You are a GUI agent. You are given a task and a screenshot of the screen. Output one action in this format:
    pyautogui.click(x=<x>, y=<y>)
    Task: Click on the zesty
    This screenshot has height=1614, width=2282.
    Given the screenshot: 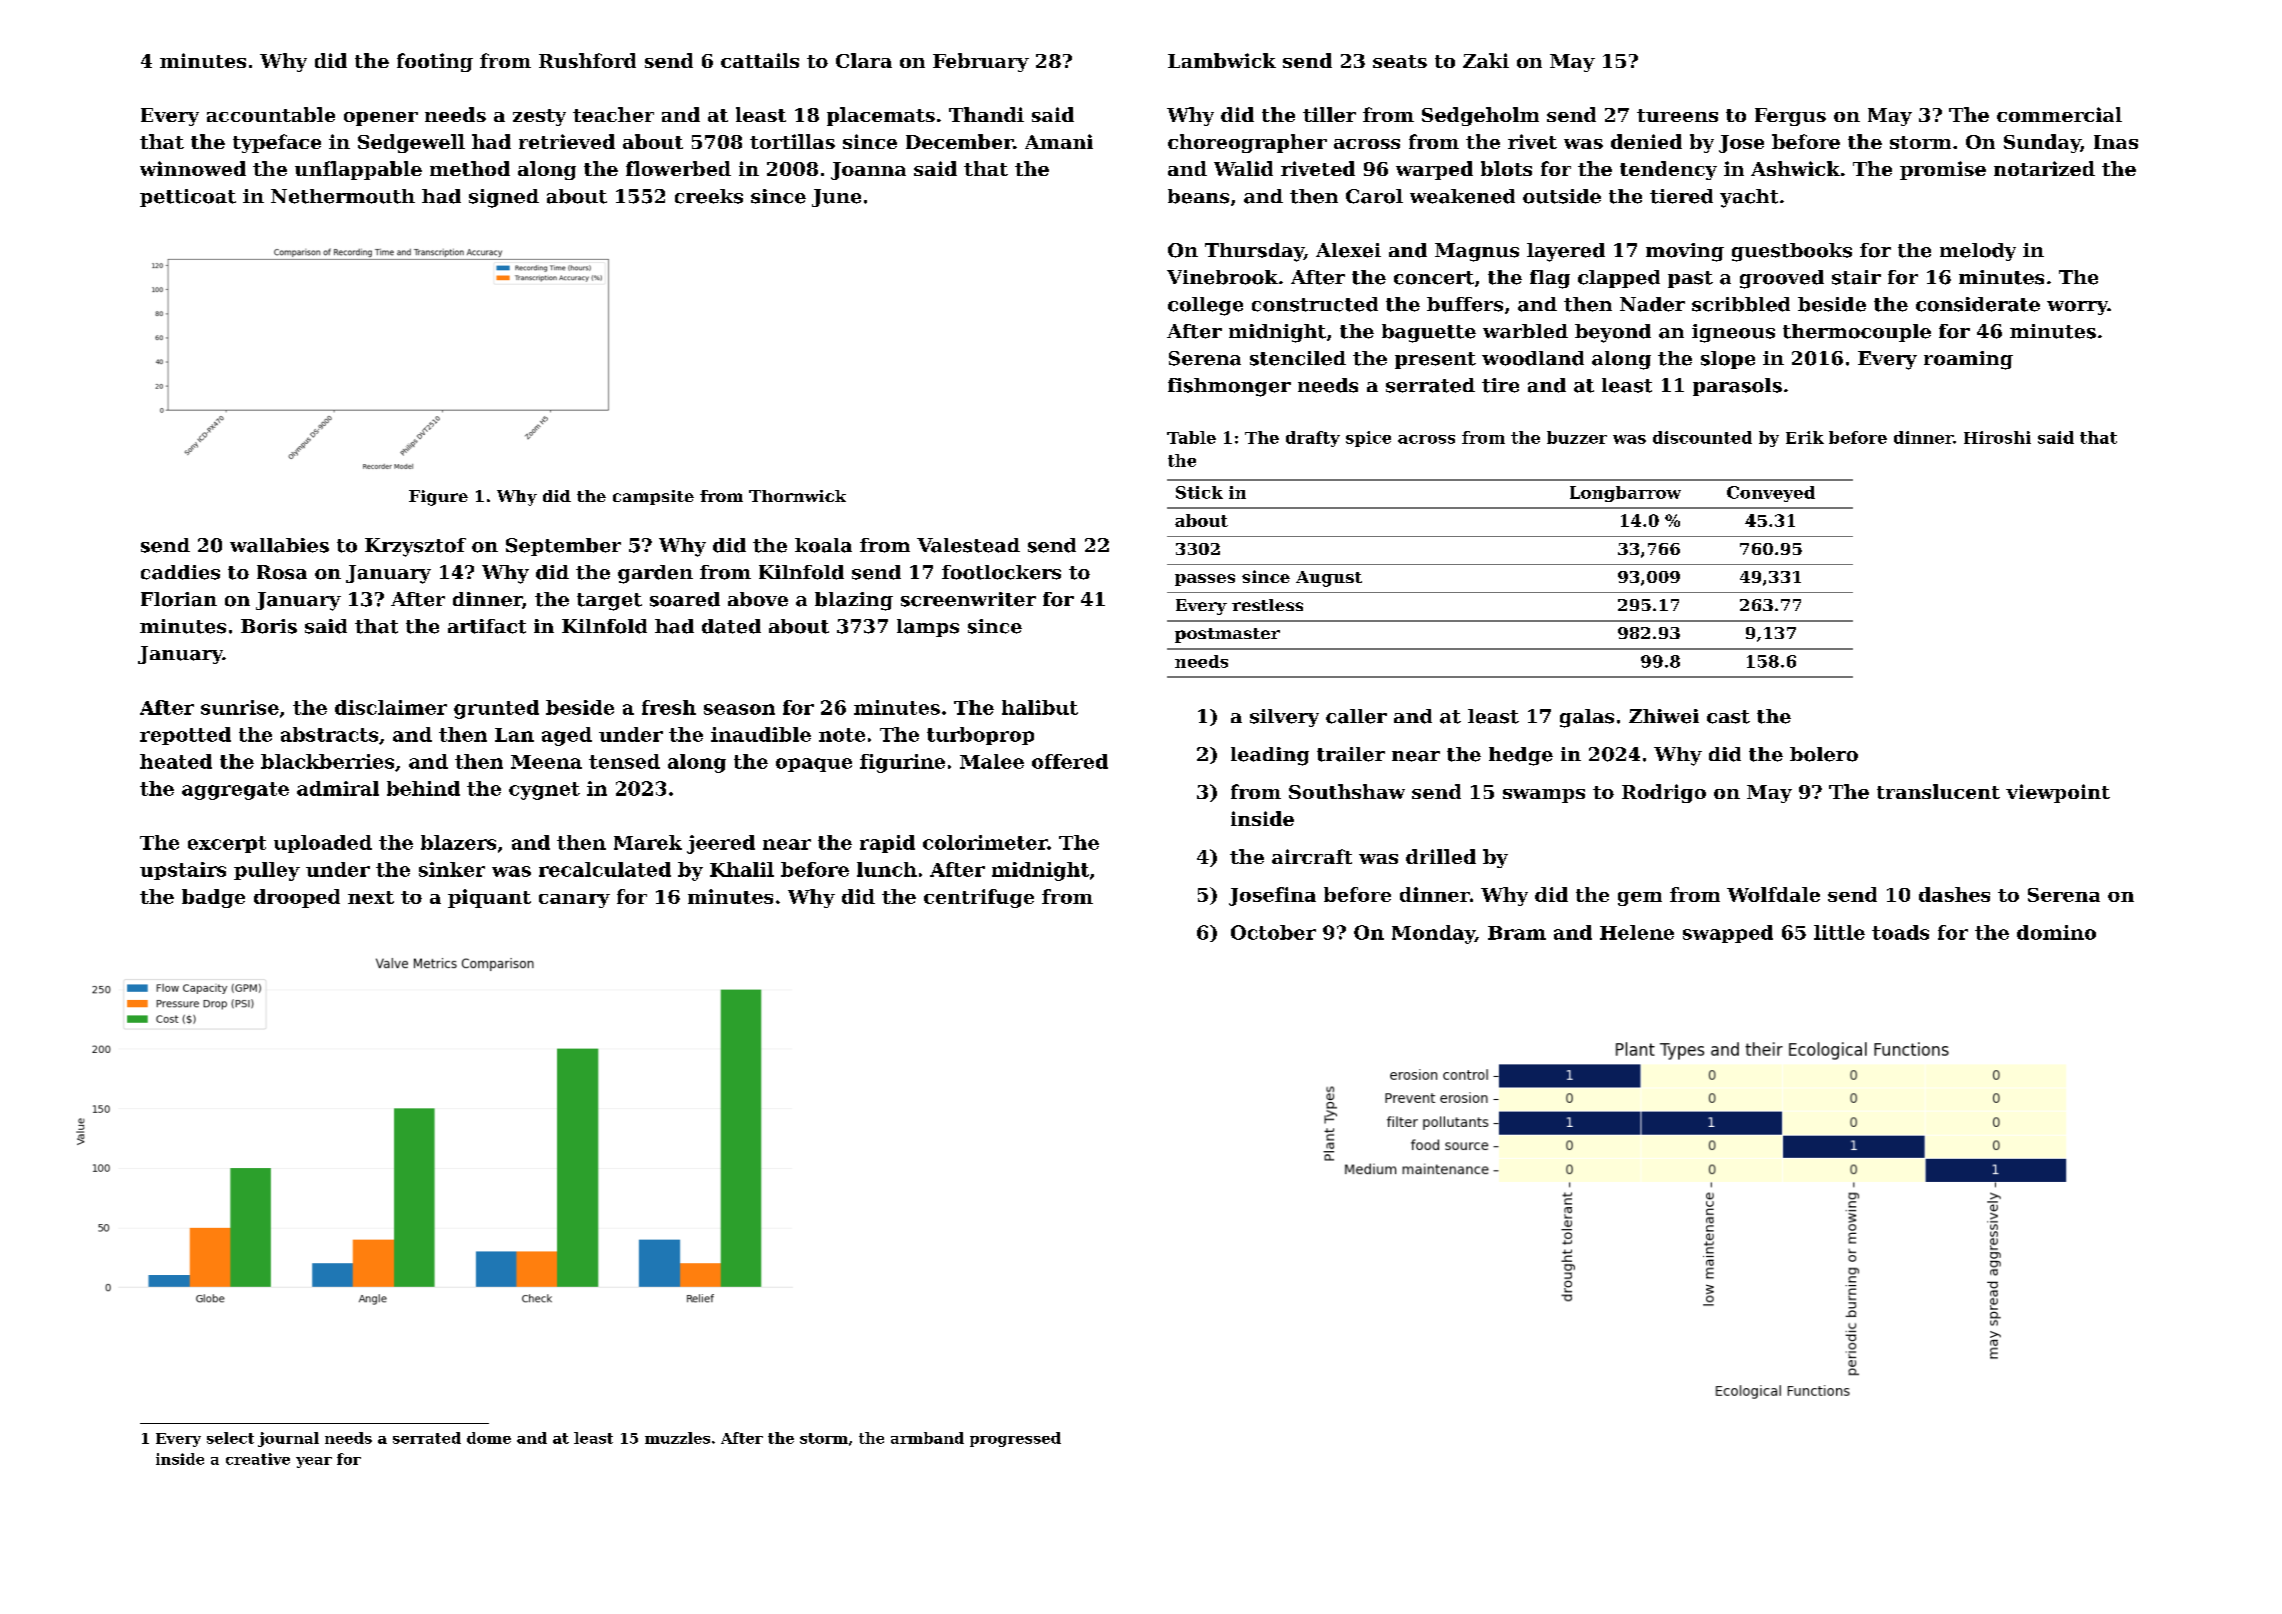 What is the action you would take?
    pyautogui.click(x=539, y=117)
